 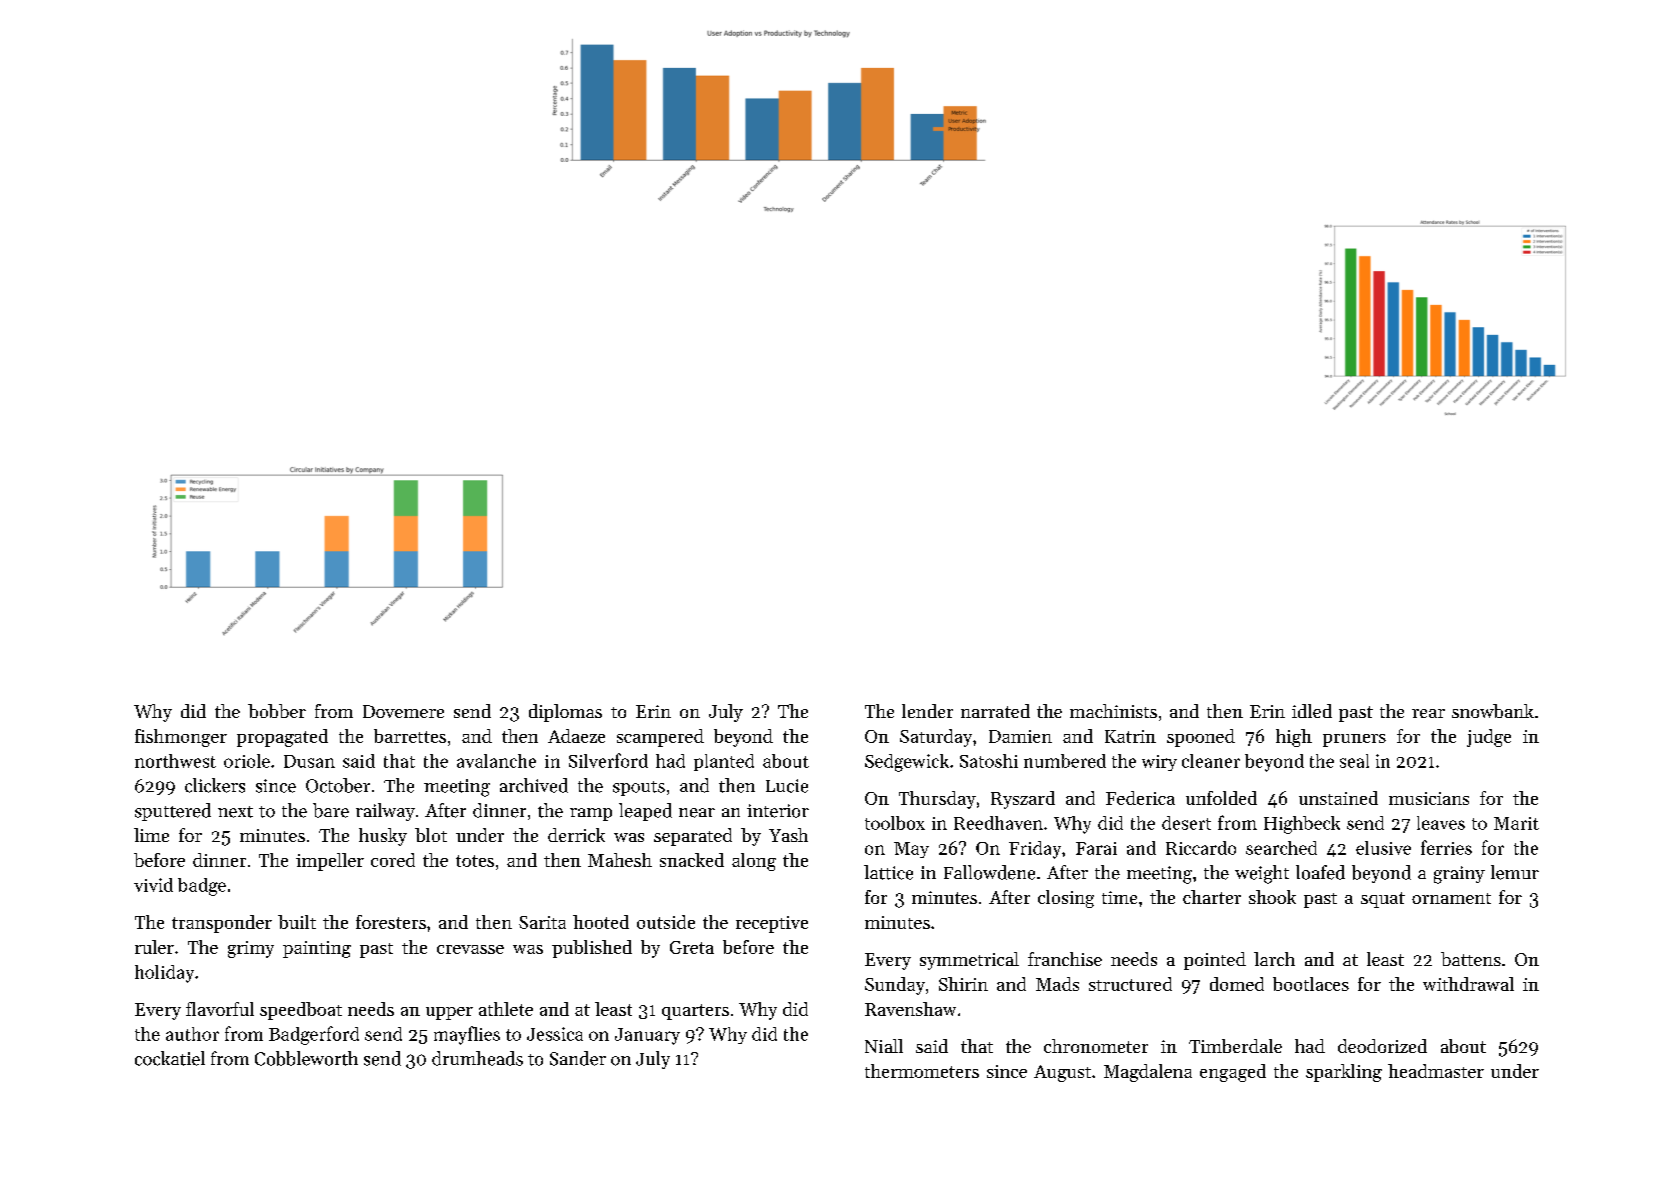 I want to click on Yash, so click(x=788, y=835).
